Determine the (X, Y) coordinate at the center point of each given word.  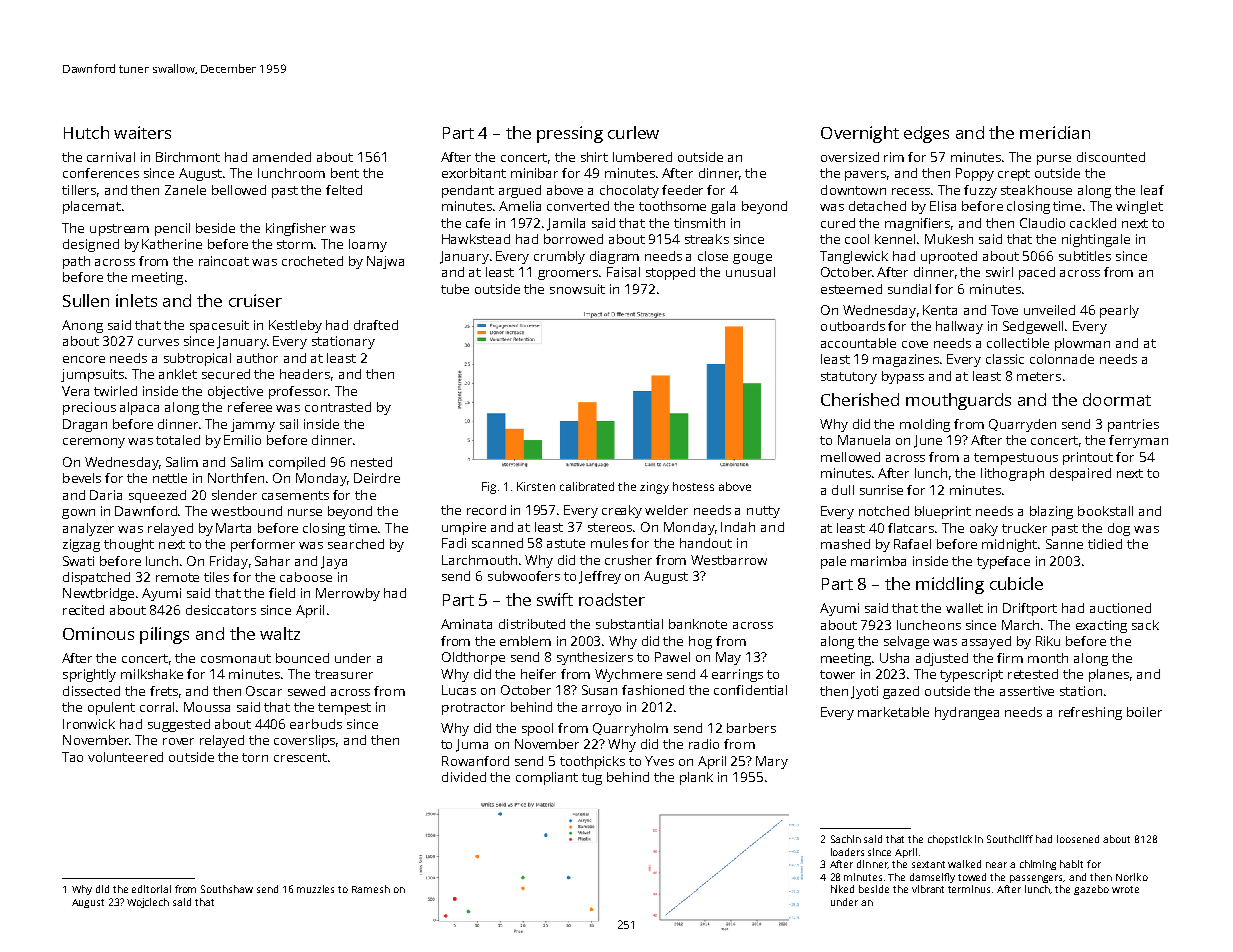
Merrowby (348, 594)
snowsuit (577, 289)
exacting (1101, 626)
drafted (376, 325)
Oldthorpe (473, 658)
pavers (865, 176)
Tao (72, 757)
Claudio (1042, 223)
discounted (1111, 157)
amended (282, 157)
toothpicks (592, 762)
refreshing (1090, 713)
